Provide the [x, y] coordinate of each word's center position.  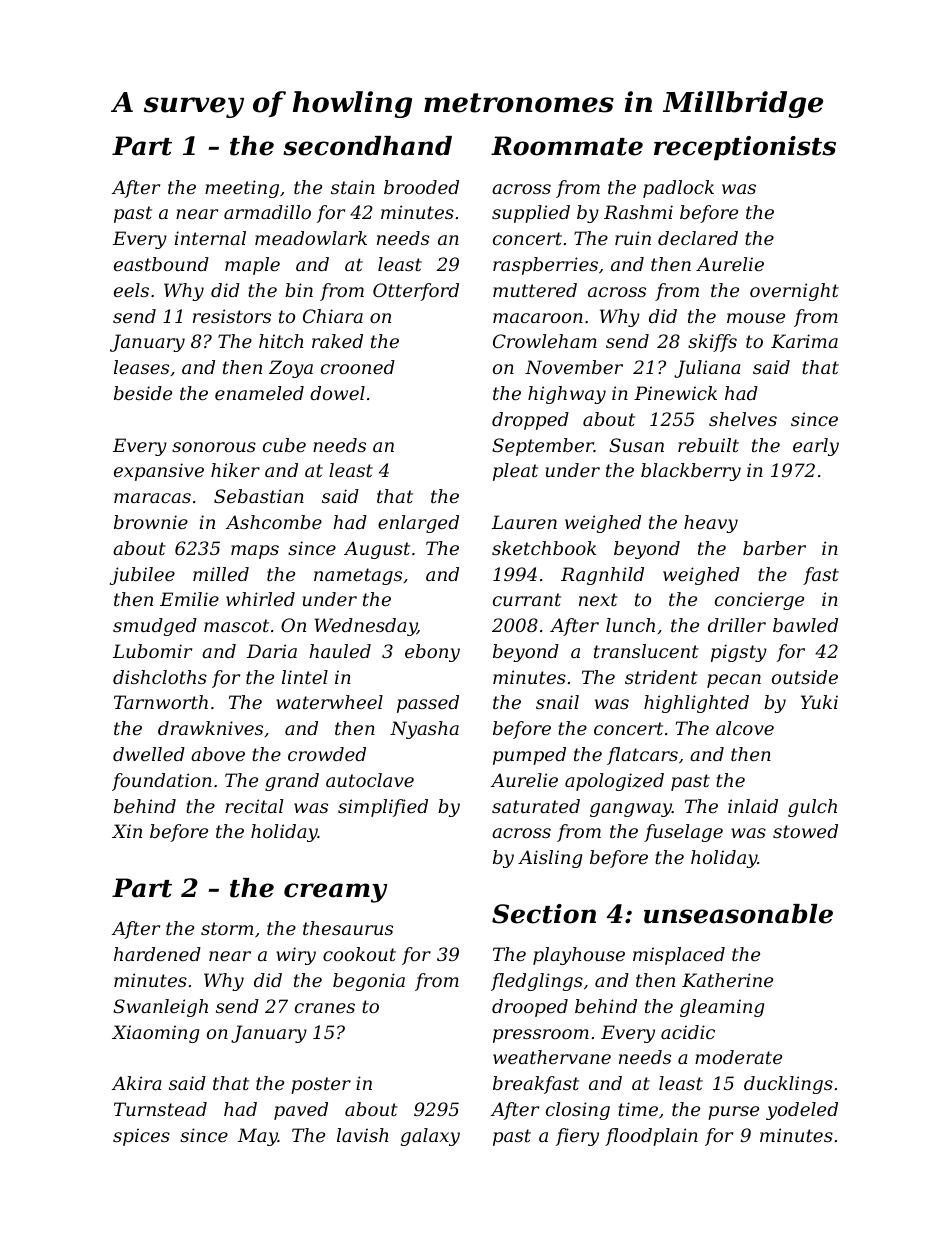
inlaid [753, 806]
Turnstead [160, 1109]
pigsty [739, 653]
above [218, 754]
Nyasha [424, 730]
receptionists [745, 148]
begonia [369, 982]
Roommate [567, 146]
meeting [242, 189]
